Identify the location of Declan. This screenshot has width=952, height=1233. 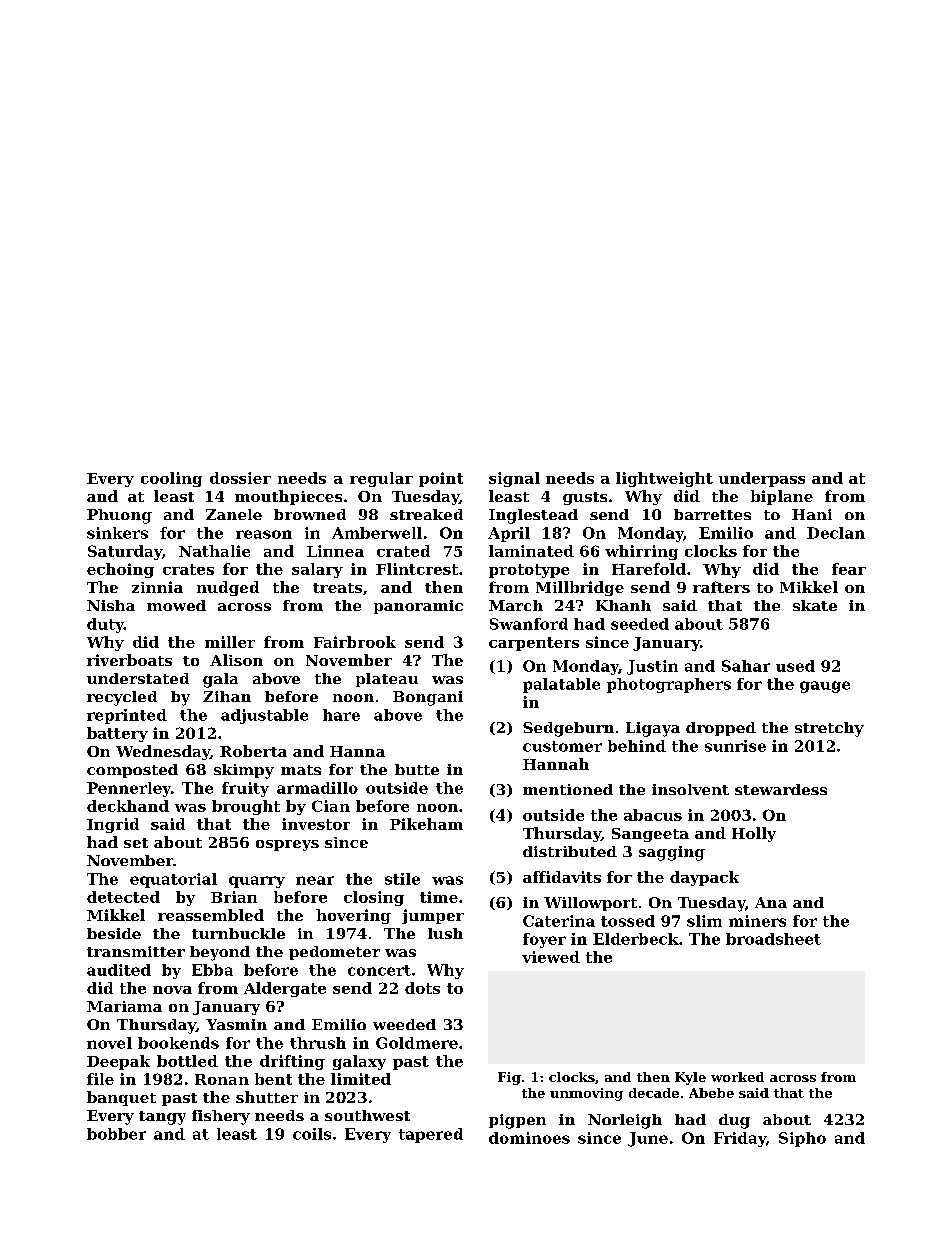
(836, 533).
